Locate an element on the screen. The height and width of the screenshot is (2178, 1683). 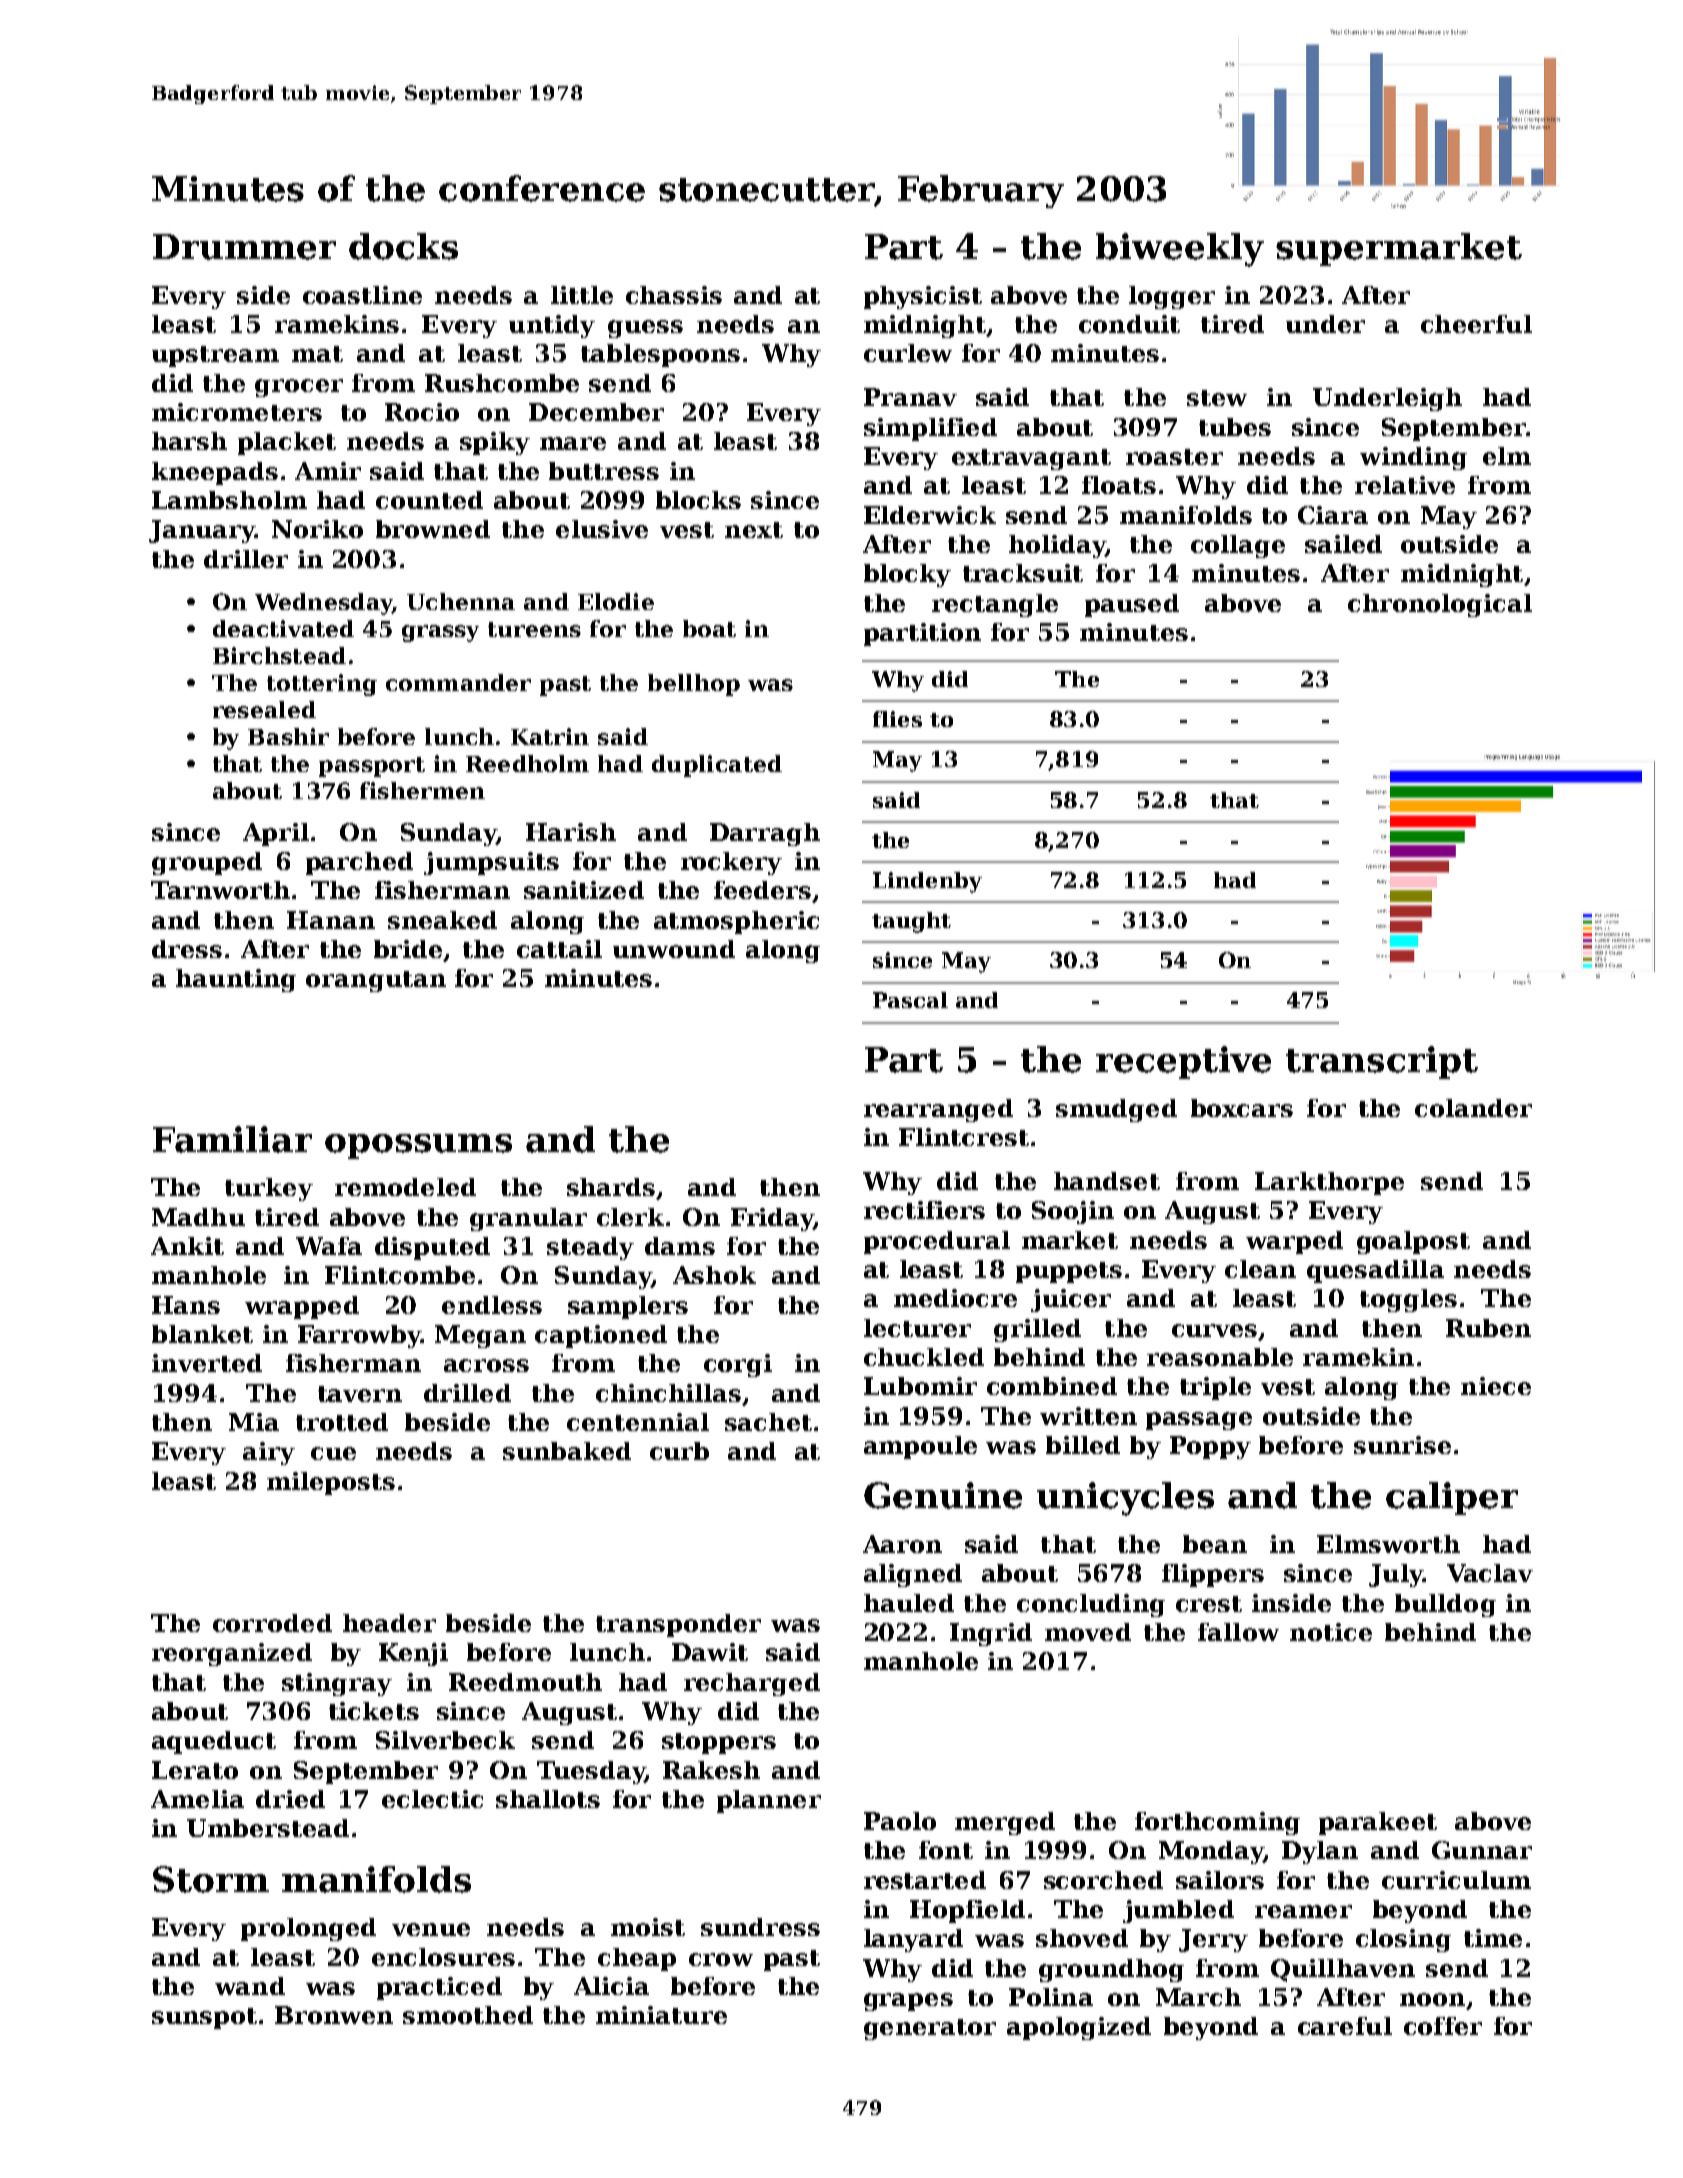
notice is located at coordinates (1331, 1632).
